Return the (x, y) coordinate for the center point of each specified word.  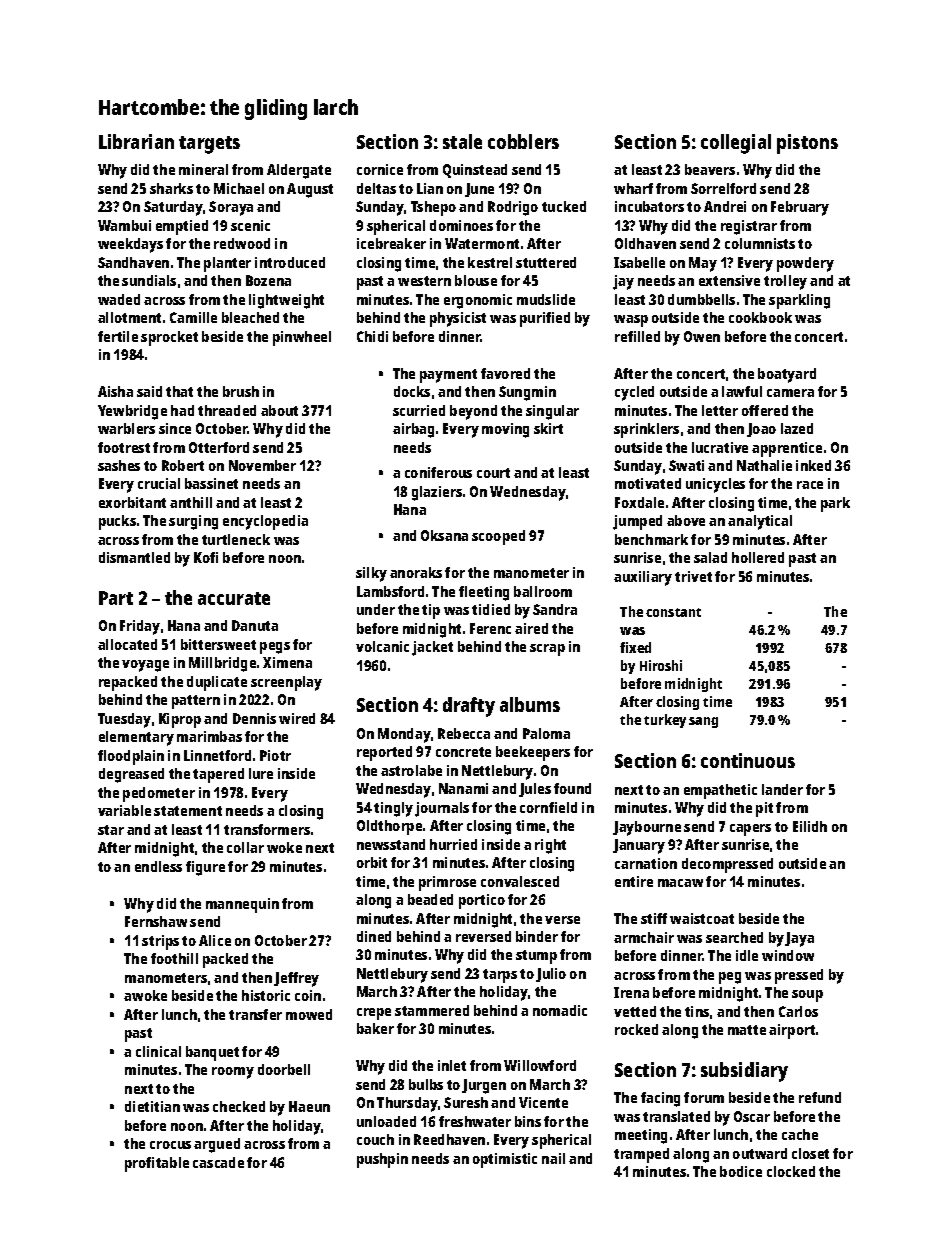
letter (720, 410)
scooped (498, 537)
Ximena (287, 662)
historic (266, 995)
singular (552, 412)
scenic (250, 225)
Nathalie (764, 465)
